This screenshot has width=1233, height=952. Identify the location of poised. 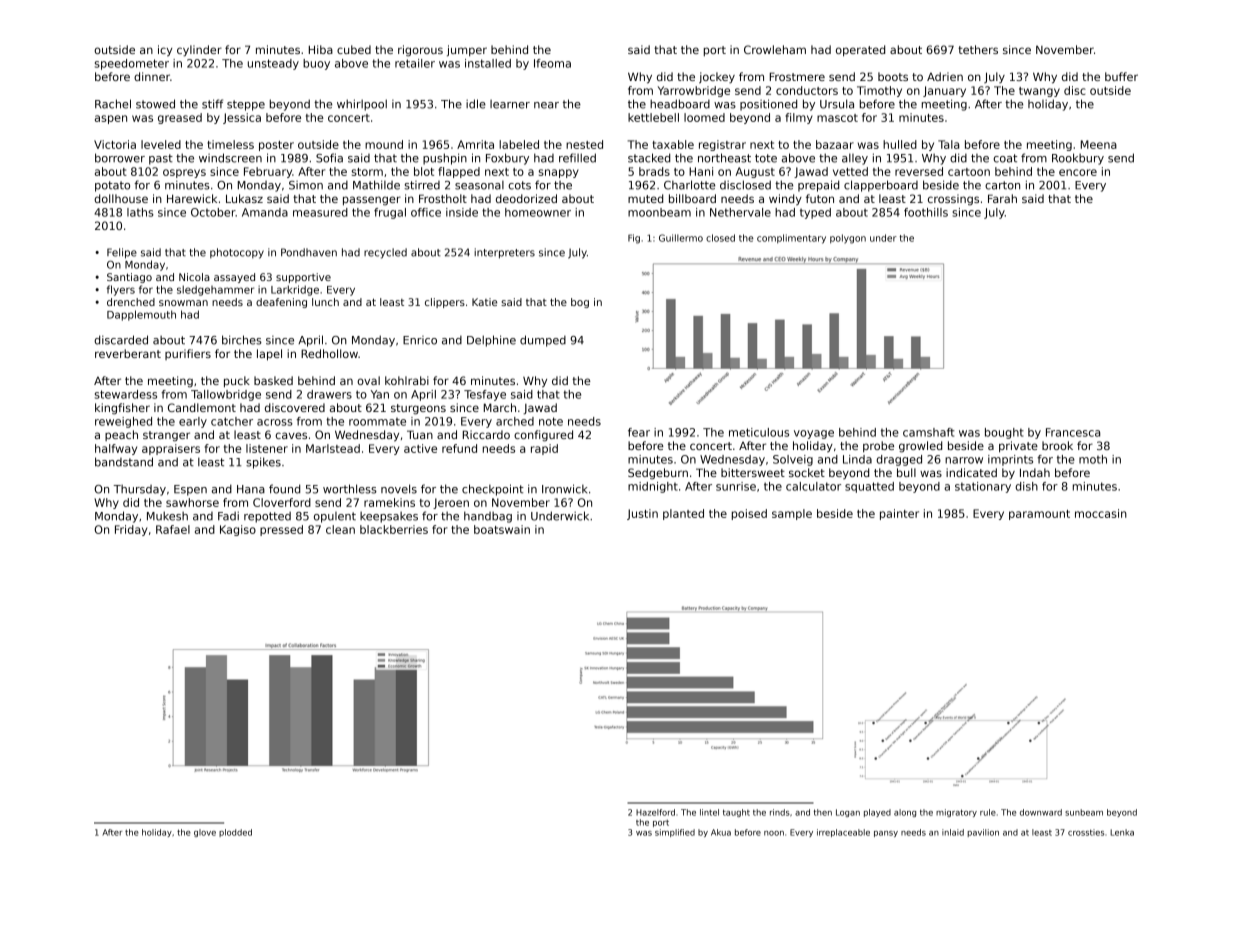
(749, 514).
